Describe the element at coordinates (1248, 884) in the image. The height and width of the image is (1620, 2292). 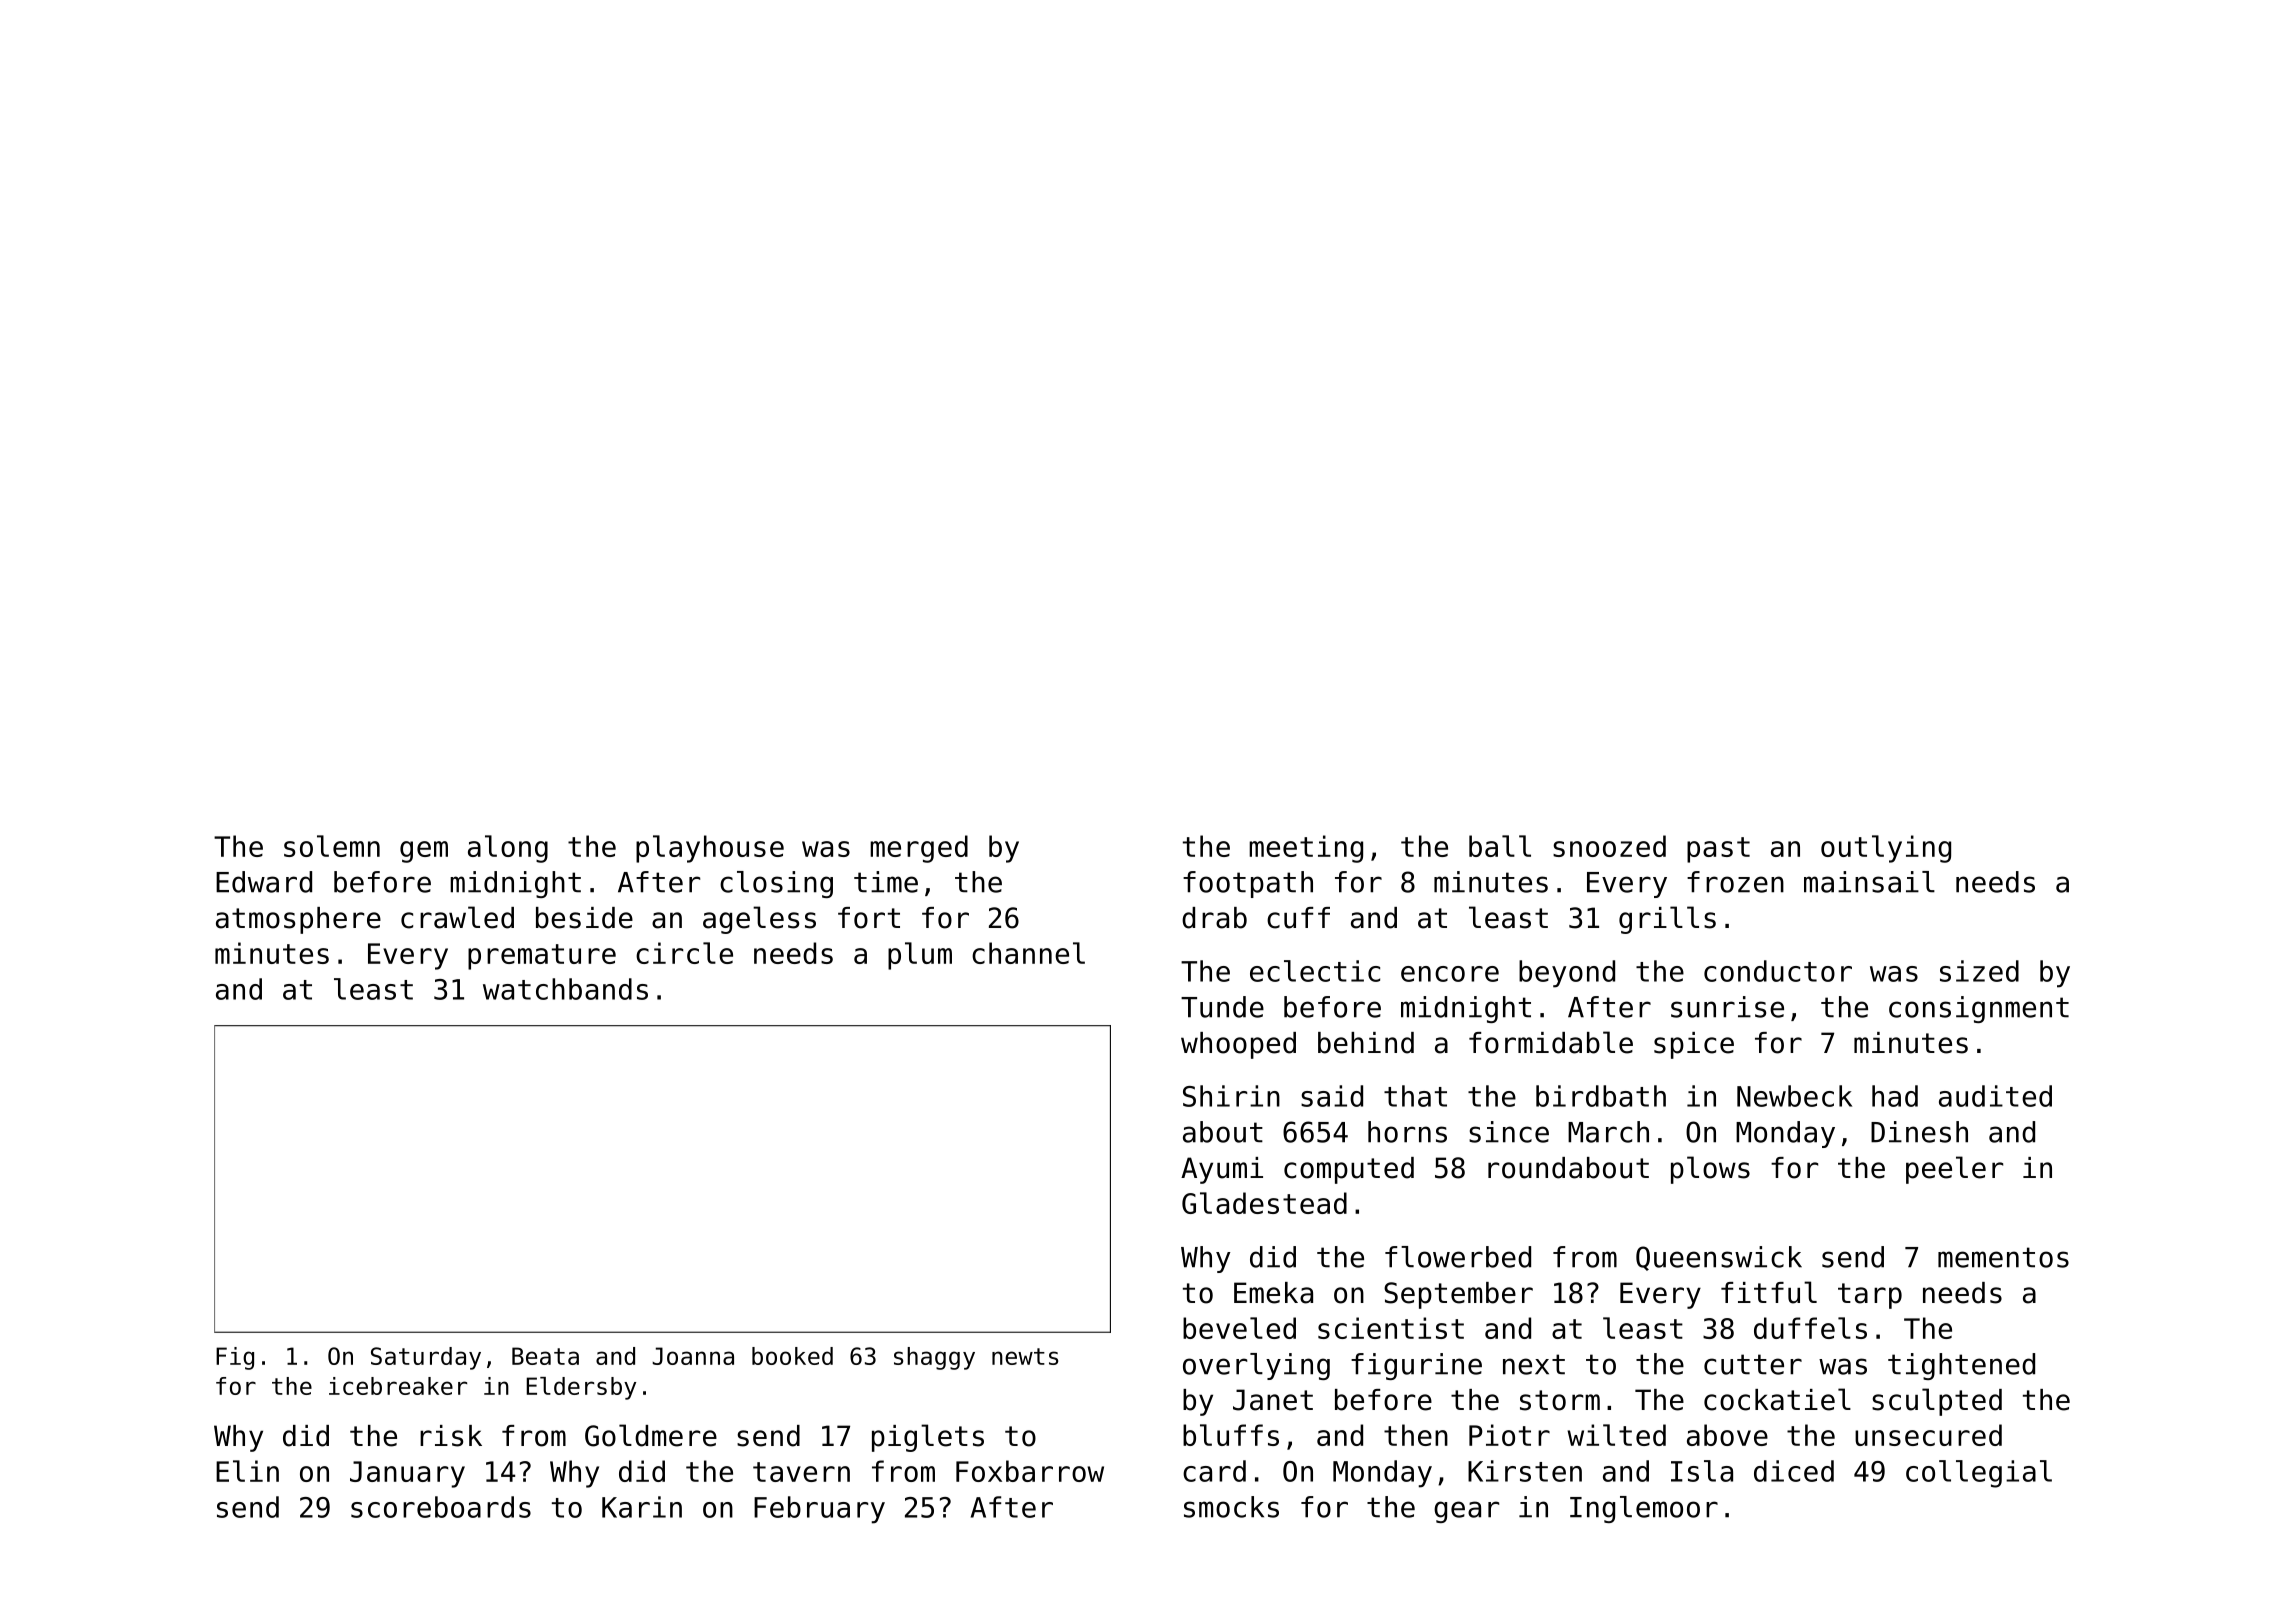
I see `footpath` at that location.
